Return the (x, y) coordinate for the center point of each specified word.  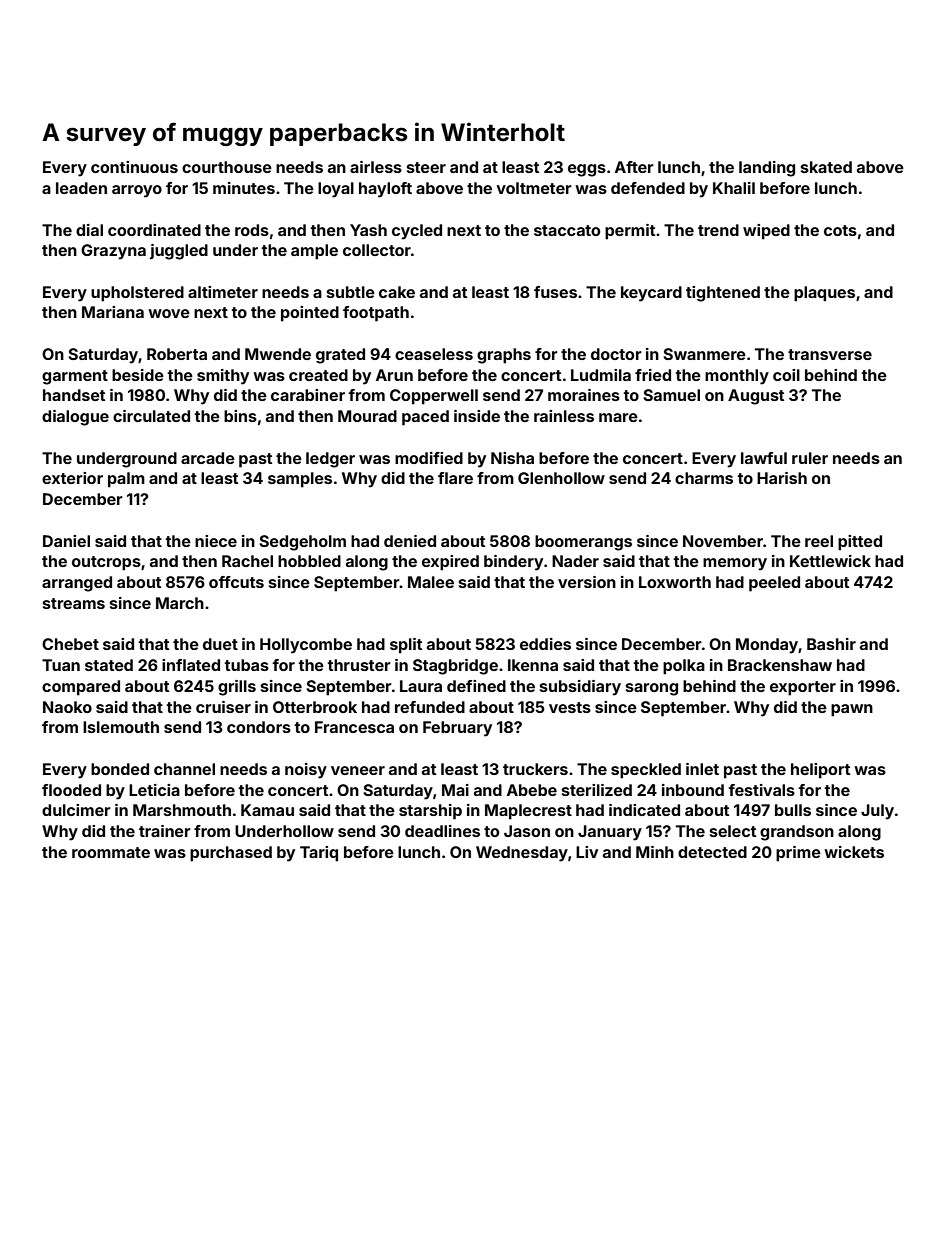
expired (450, 563)
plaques (824, 294)
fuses (555, 292)
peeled (774, 584)
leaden (81, 188)
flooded (71, 790)
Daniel (66, 541)
